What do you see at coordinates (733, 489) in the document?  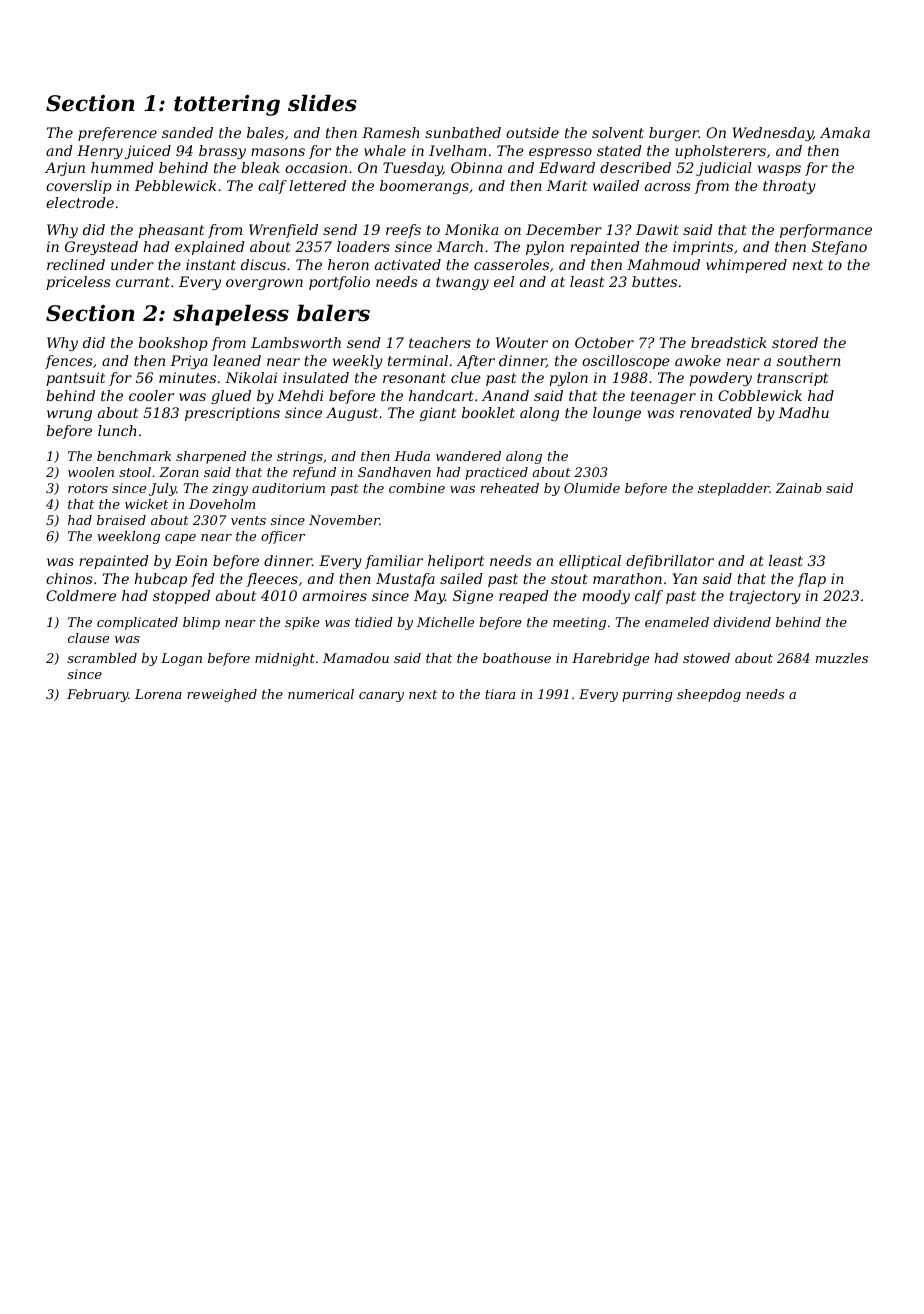 I see `stepladder` at bounding box center [733, 489].
